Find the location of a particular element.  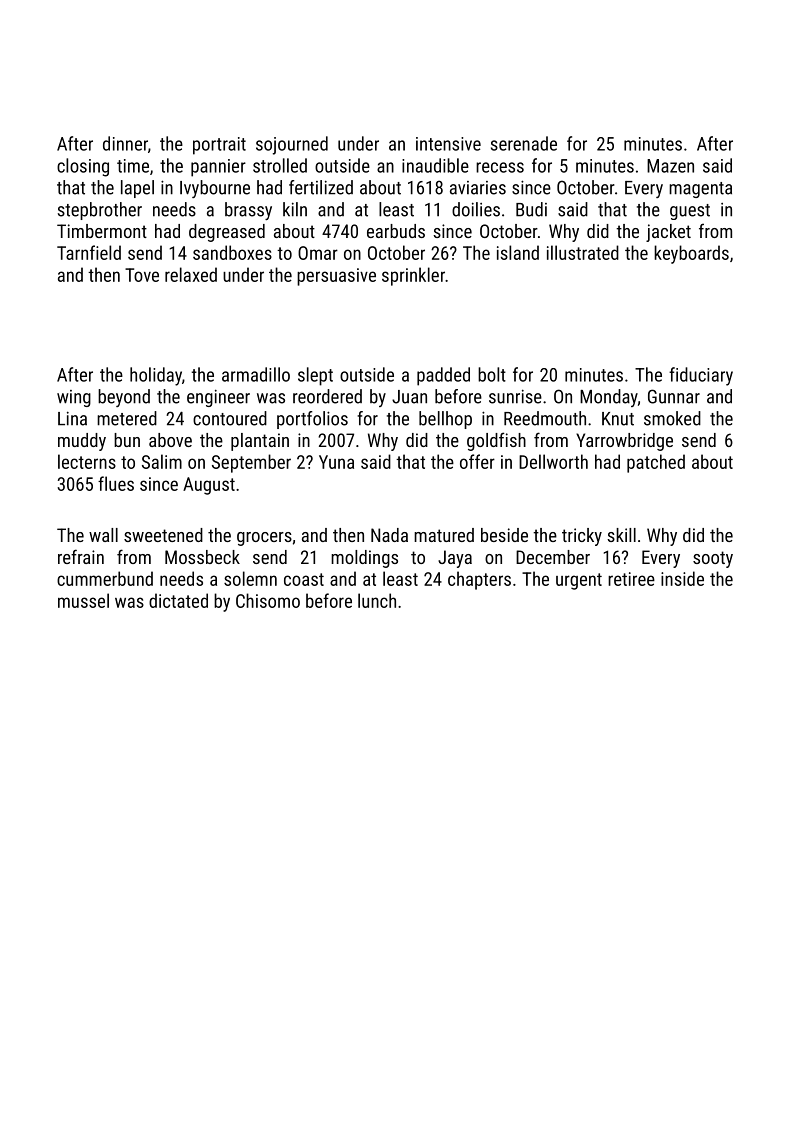

padded is located at coordinates (443, 376).
